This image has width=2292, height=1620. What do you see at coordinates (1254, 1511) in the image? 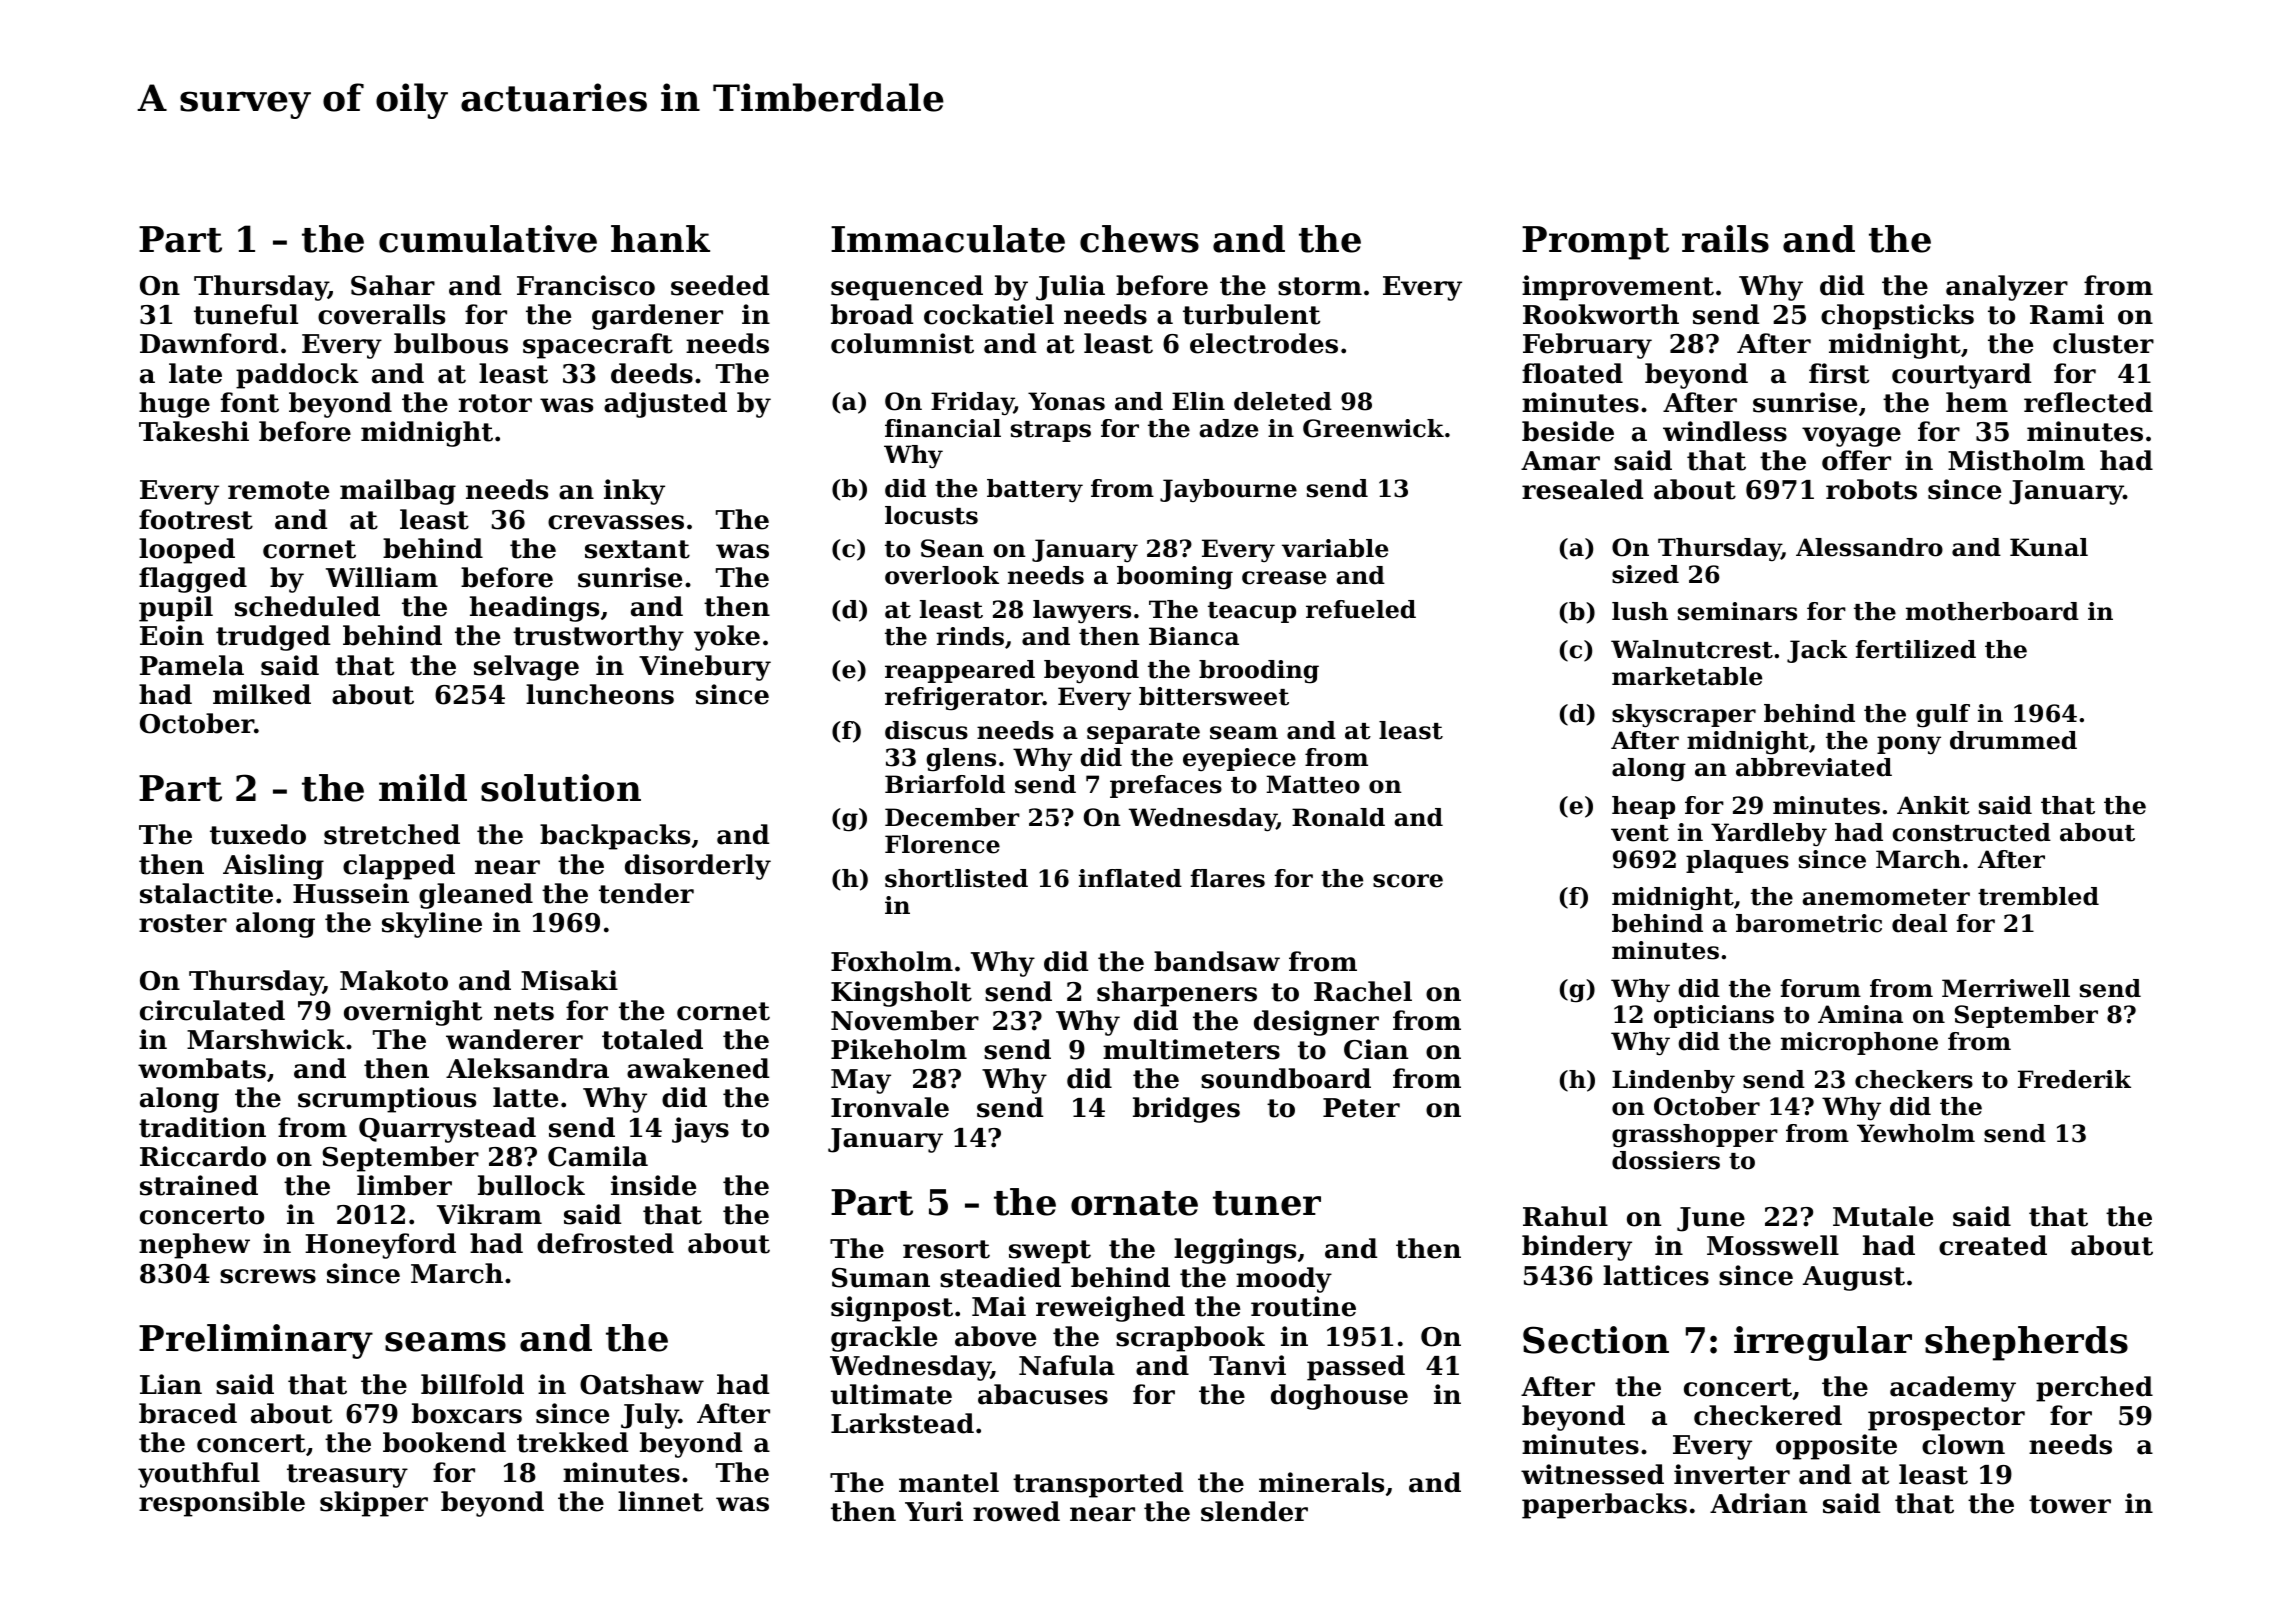
I see `slender` at bounding box center [1254, 1511].
